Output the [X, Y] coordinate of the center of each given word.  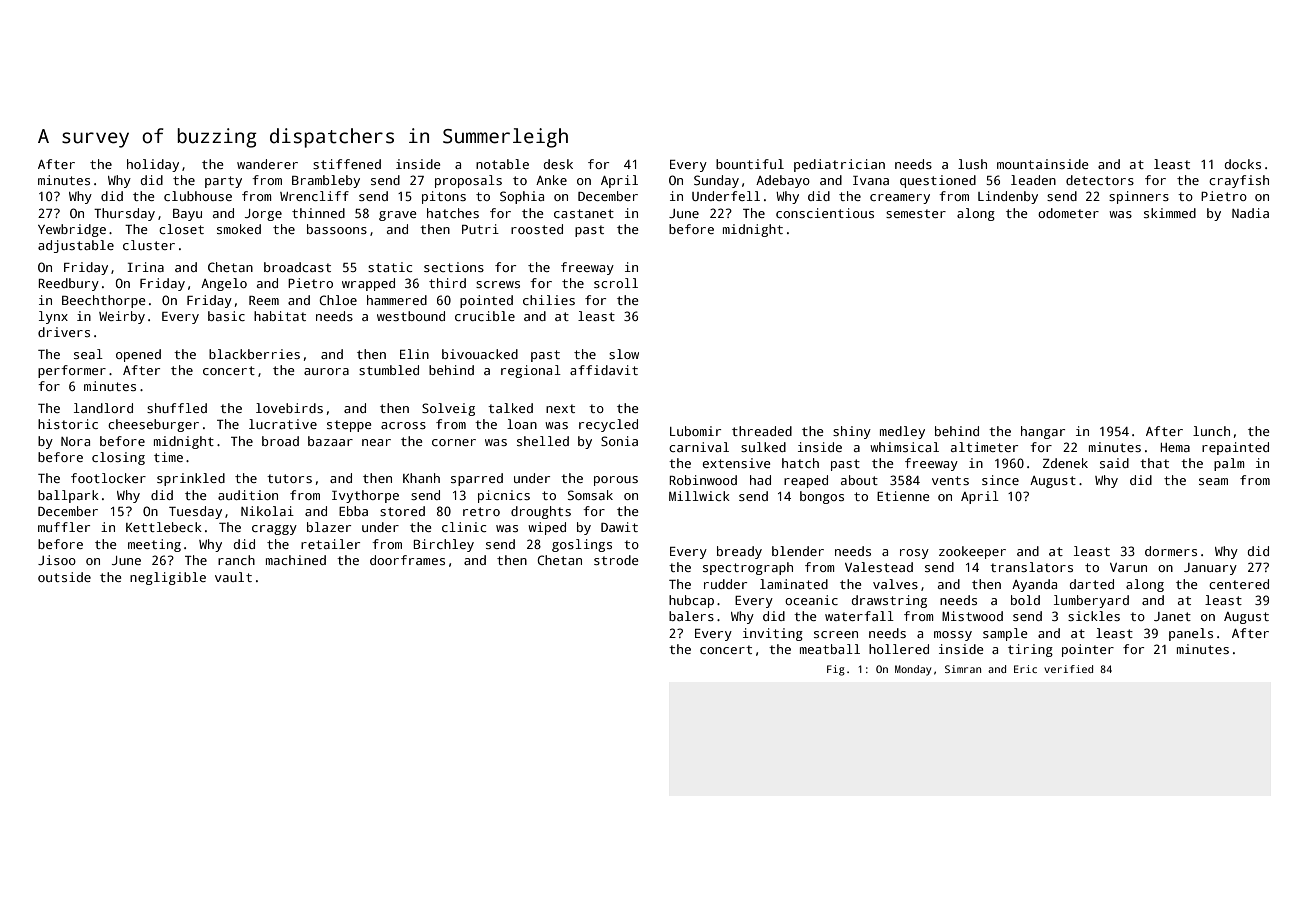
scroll [616, 283]
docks [1243, 164]
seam [1213, 481]
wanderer [267, 164]
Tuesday [195, 512]
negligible [168, 578]
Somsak [590, 495]
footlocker [108, 478]
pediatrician [839, 165]
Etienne [903, 496]
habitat [280, 316]
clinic [464, 527]
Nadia [1250, 213]
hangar [1043, 432]
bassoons [337, 229]
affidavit [604, 370]
